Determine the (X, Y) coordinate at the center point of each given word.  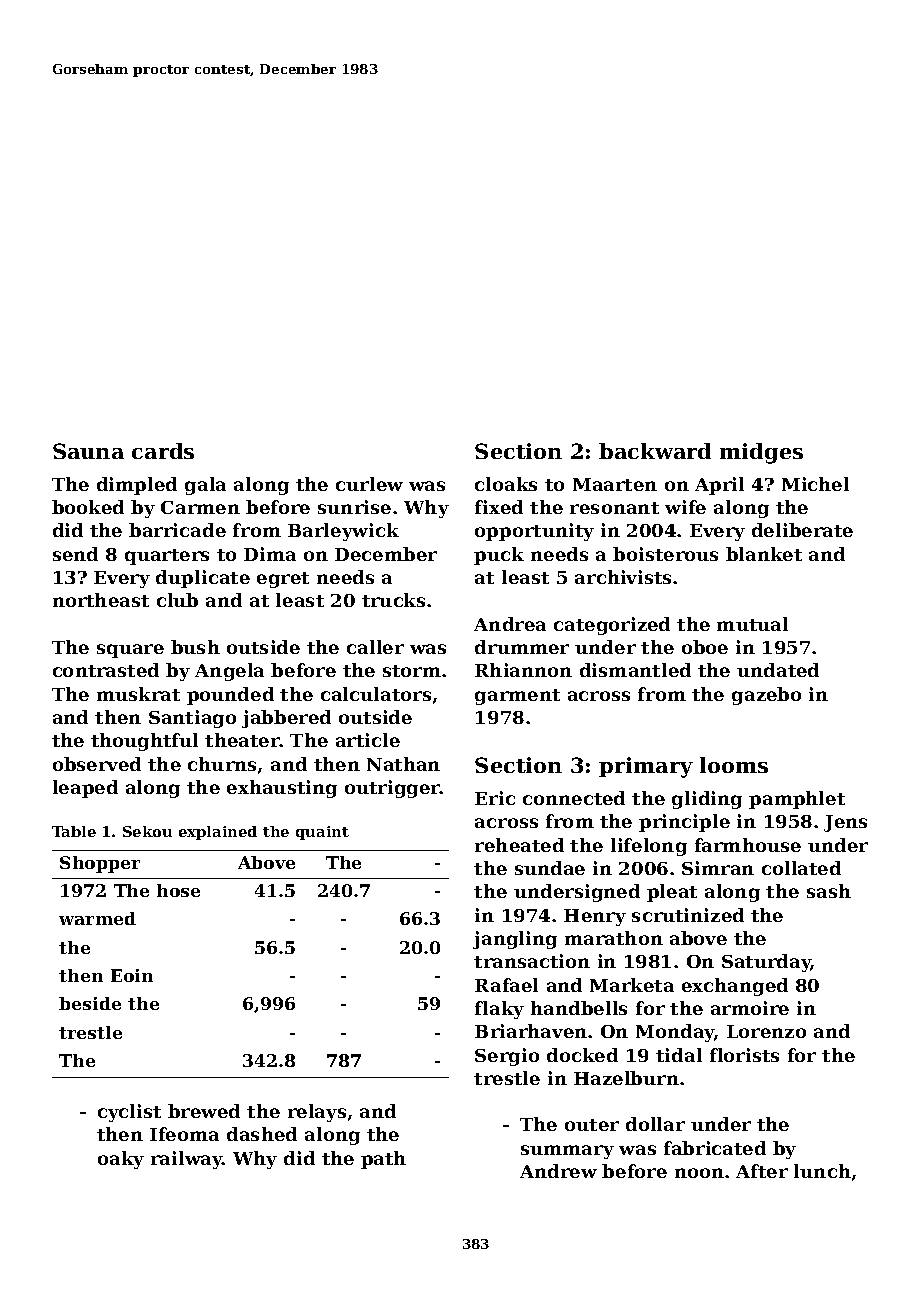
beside (90, 1003)
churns (222, 764)
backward (655, 451)
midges (761, 453)
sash (829, 891)
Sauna (88, 451)
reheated (519, 845)
